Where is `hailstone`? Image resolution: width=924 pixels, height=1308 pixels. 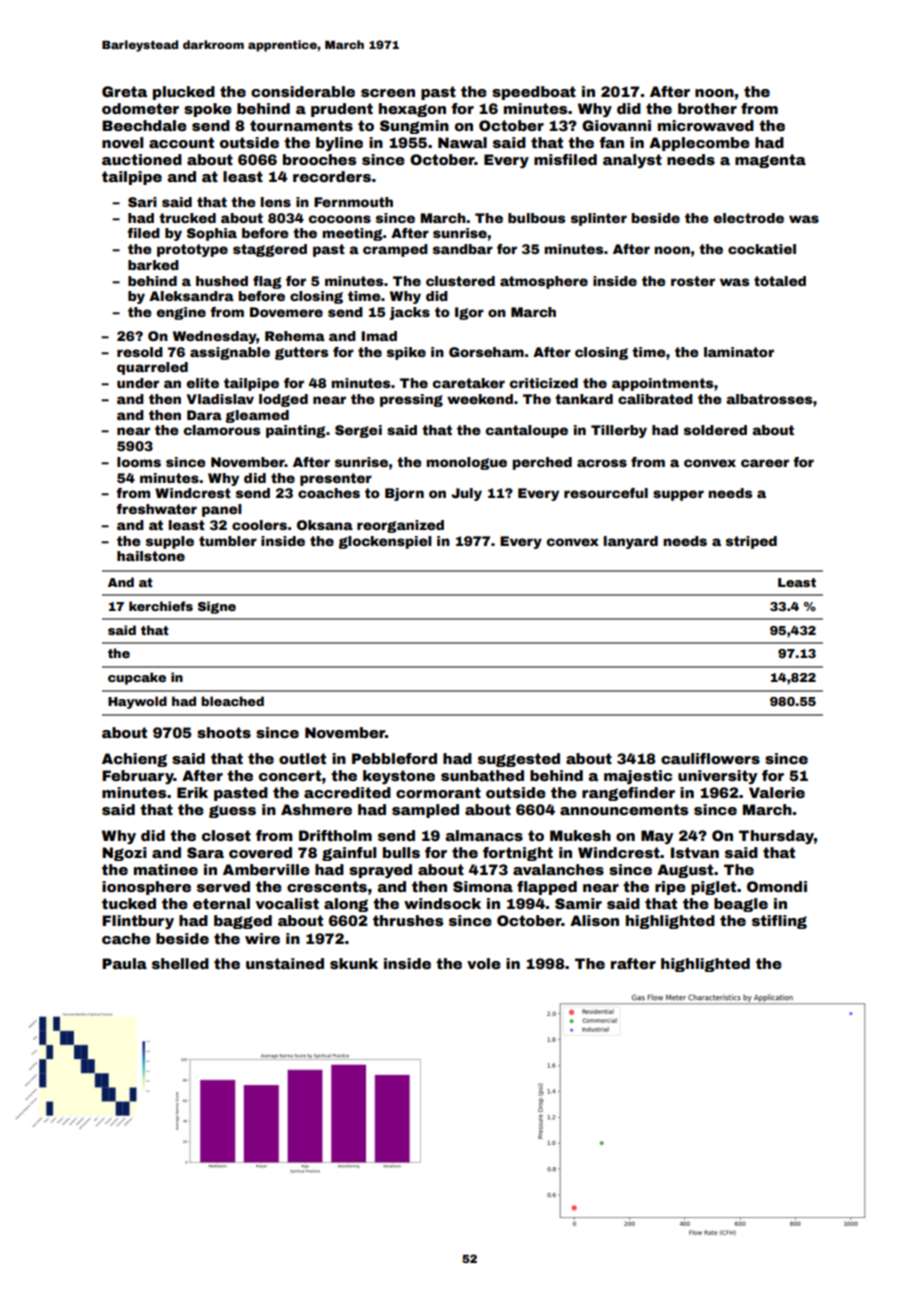 hailstone is located at coordinates (151, 556).
